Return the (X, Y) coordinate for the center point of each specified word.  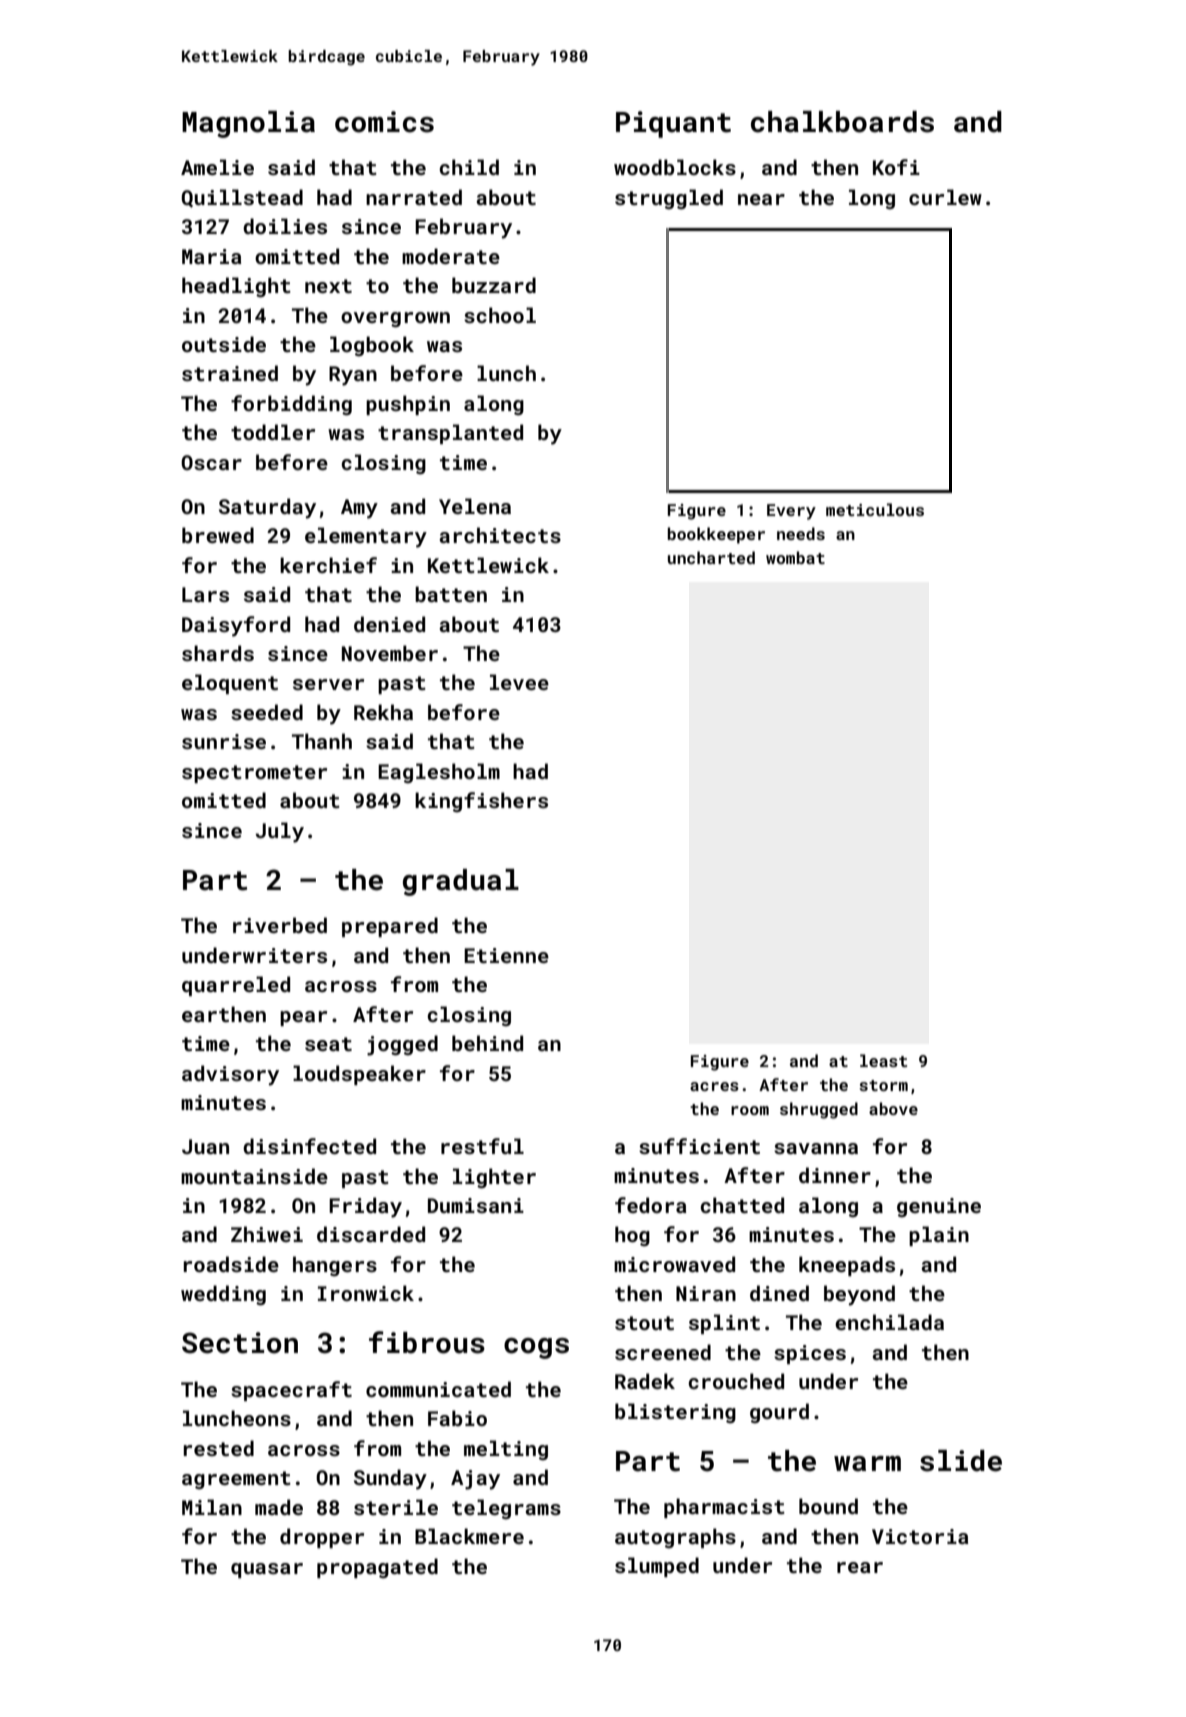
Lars (205, 594)
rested (219, 1448)
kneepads (847, 1266)
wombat (795, 557)
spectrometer (254, 774)
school (500, 315)
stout (644, 1323)
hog (632, 1236)
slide (961, 1461)
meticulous (875, 509)
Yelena (475, 506)
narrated (414, 197)
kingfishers (481, 802)
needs (801, 533)
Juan (205, 1146)
